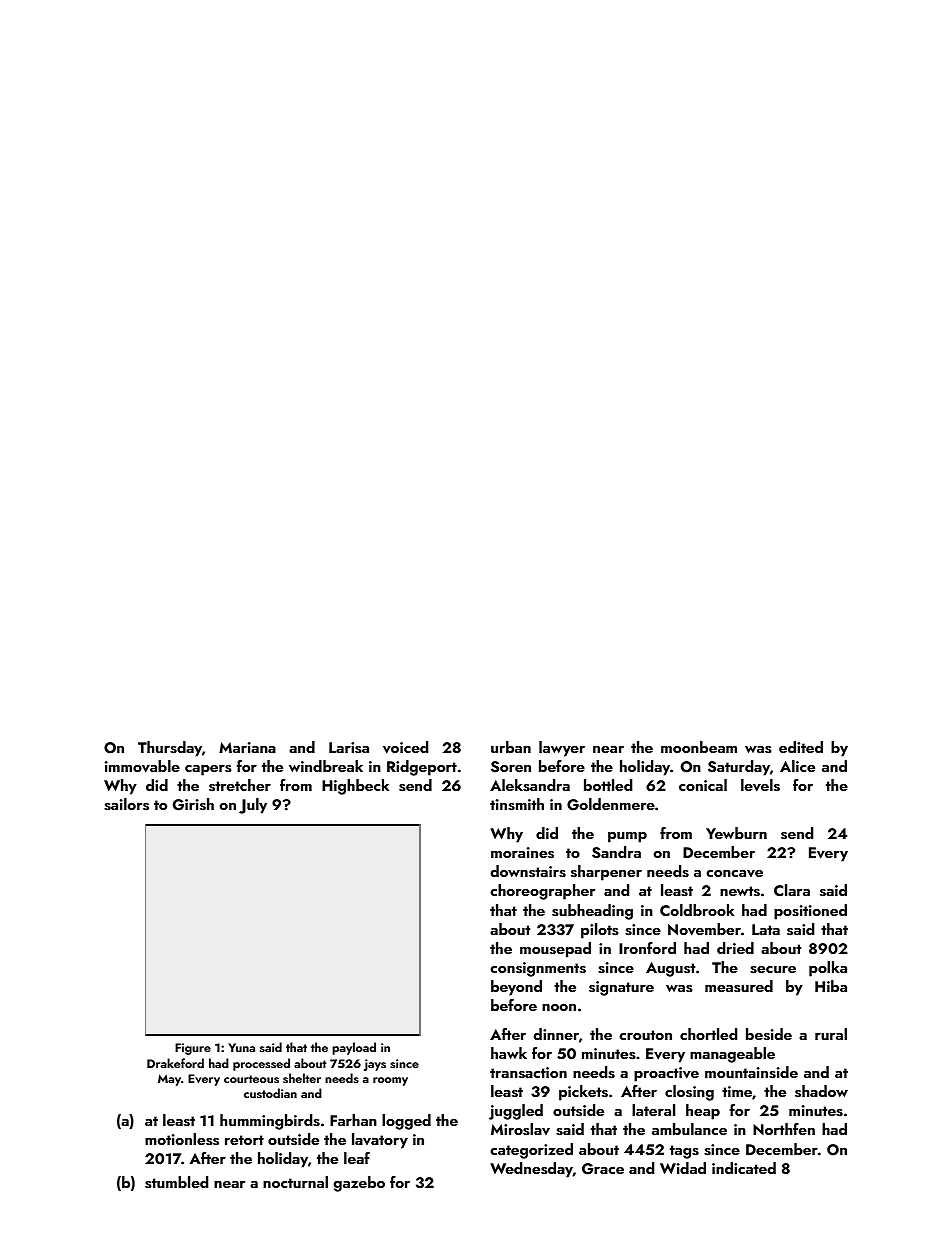 The image size is (952, 1233). Describe the element at coordinates (126, 804) in the screenshot. I see `sailors` at that location.
